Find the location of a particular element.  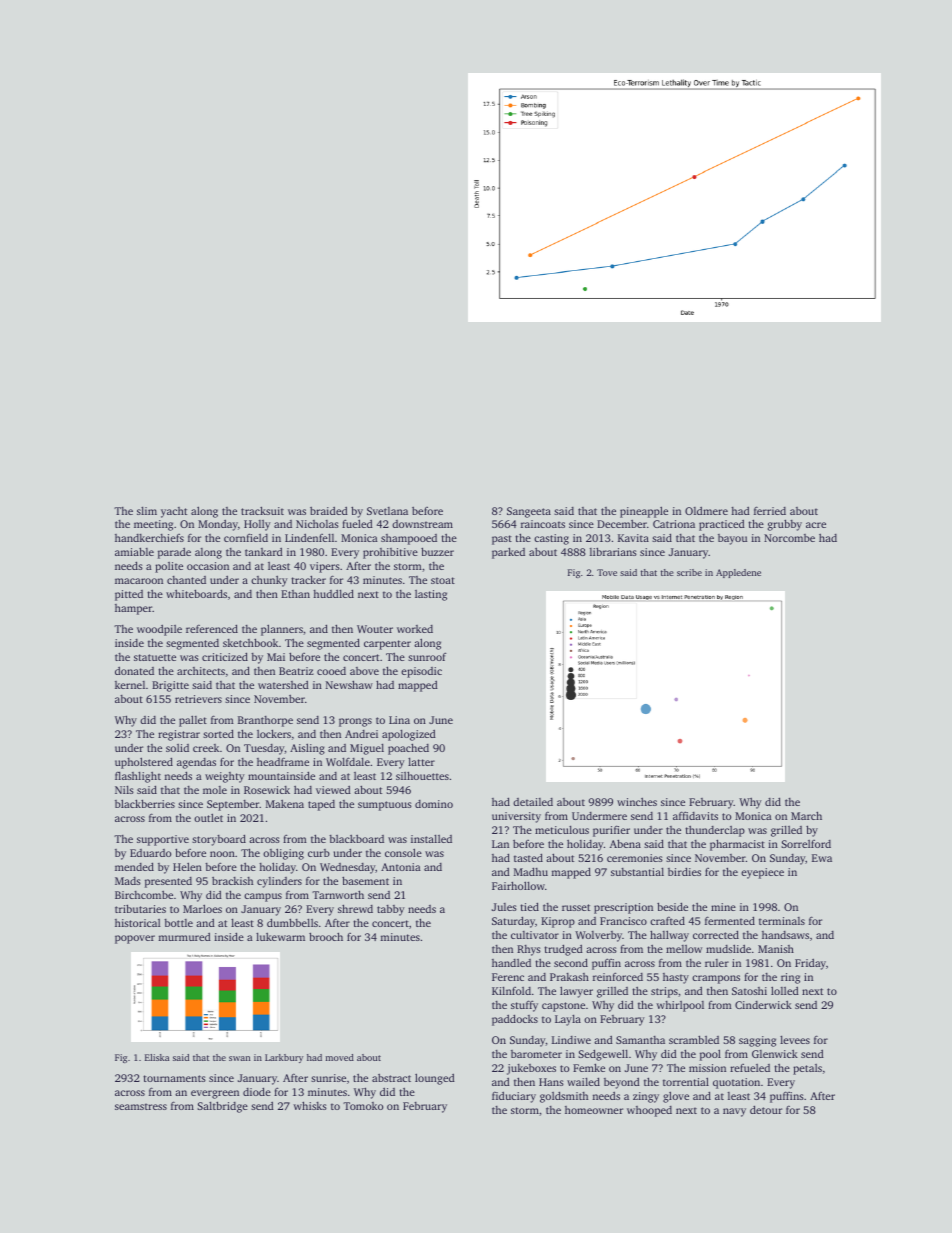

casting is located at coordinates (551, 539).
